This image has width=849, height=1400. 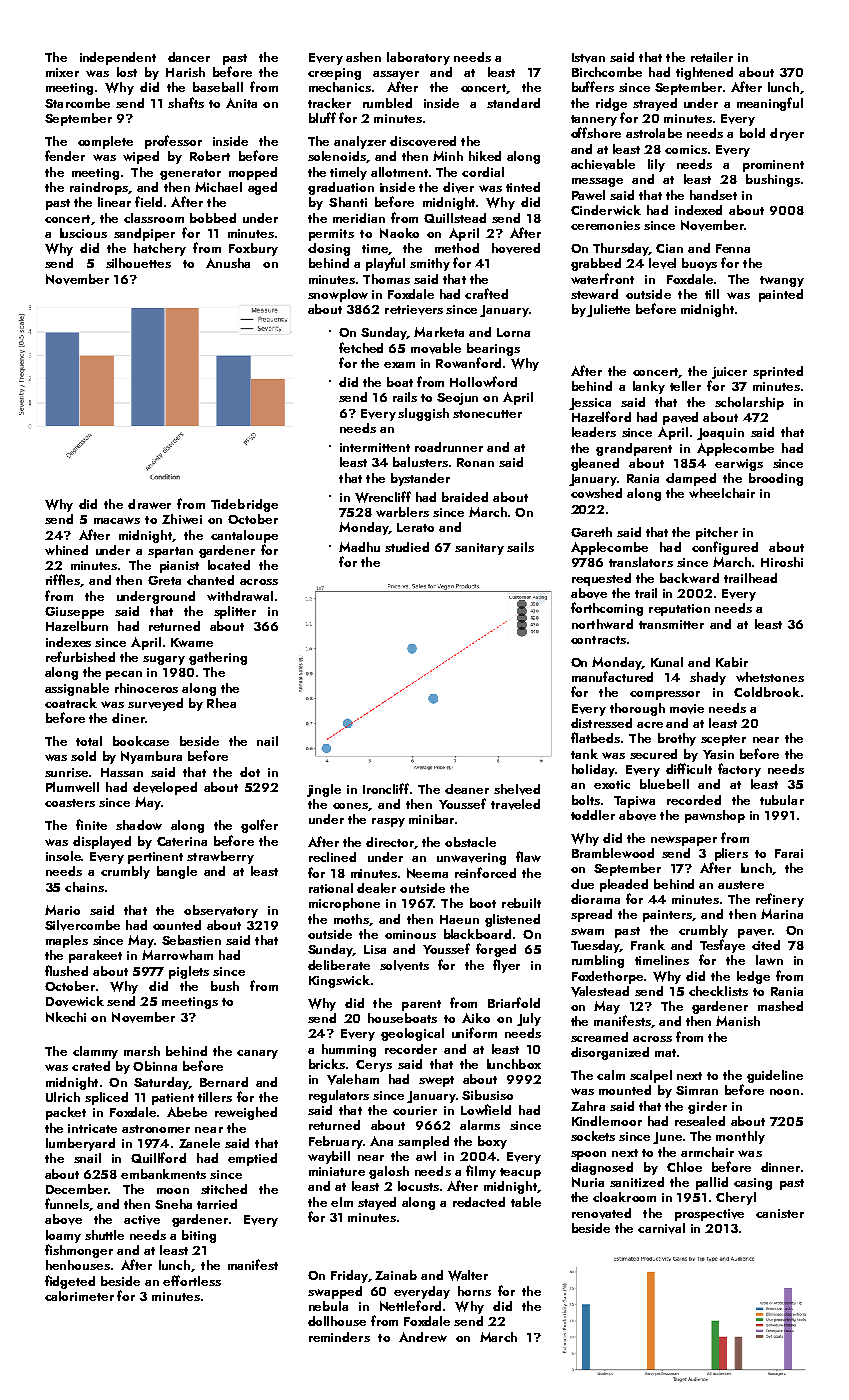 What do you see at coordinates (780, 1213) in the image?
I see `canister` at bounding box center [780, 1213].
